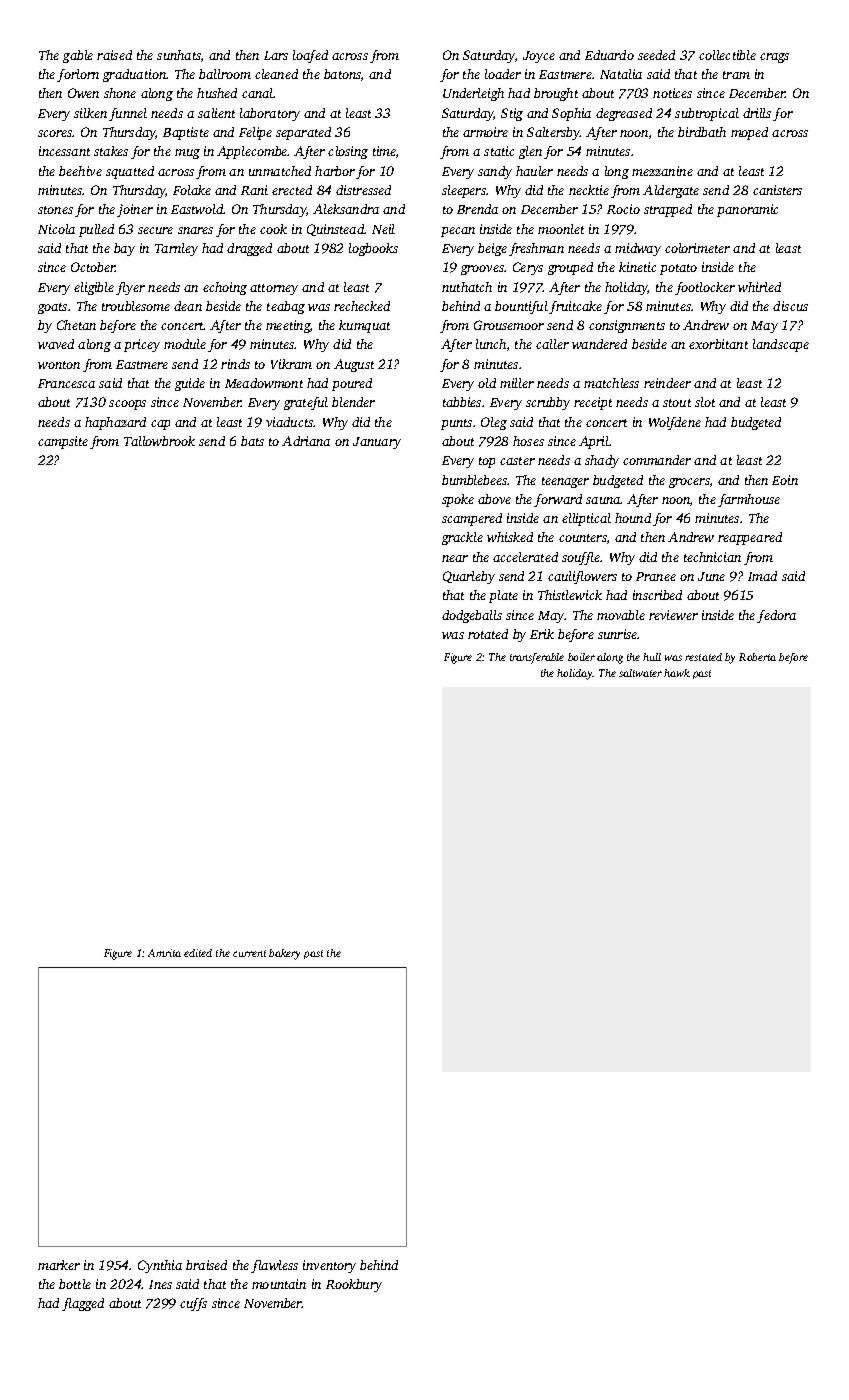  Describe the element at coordinates (727, 55) in the screenshot. I see `collectible` at that location.
